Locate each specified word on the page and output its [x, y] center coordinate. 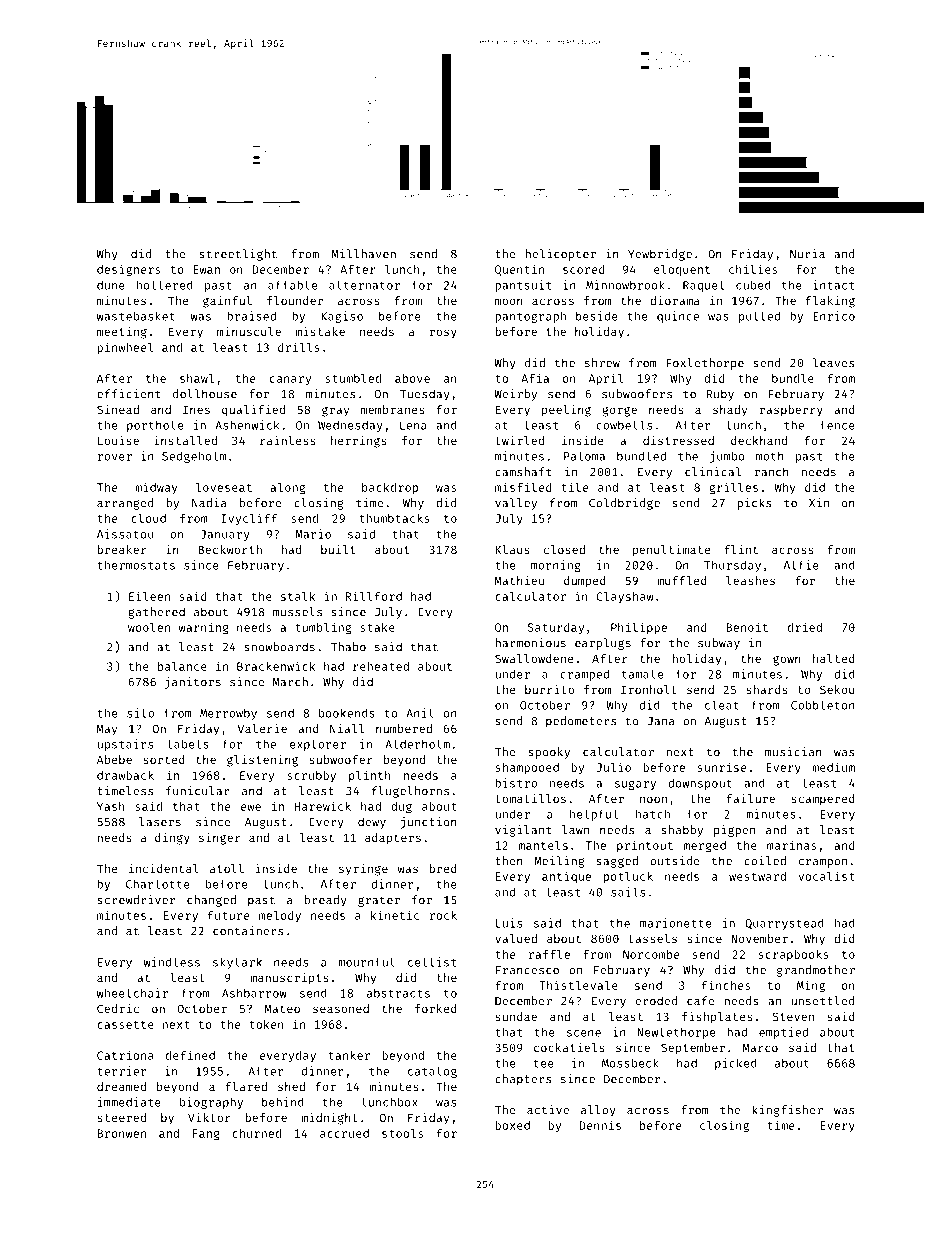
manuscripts [289, 979]
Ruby [720, 395]
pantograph [530, 317]
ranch [772, 472]
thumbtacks [394, 518]
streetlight [238, 255]
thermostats [136, 565]
